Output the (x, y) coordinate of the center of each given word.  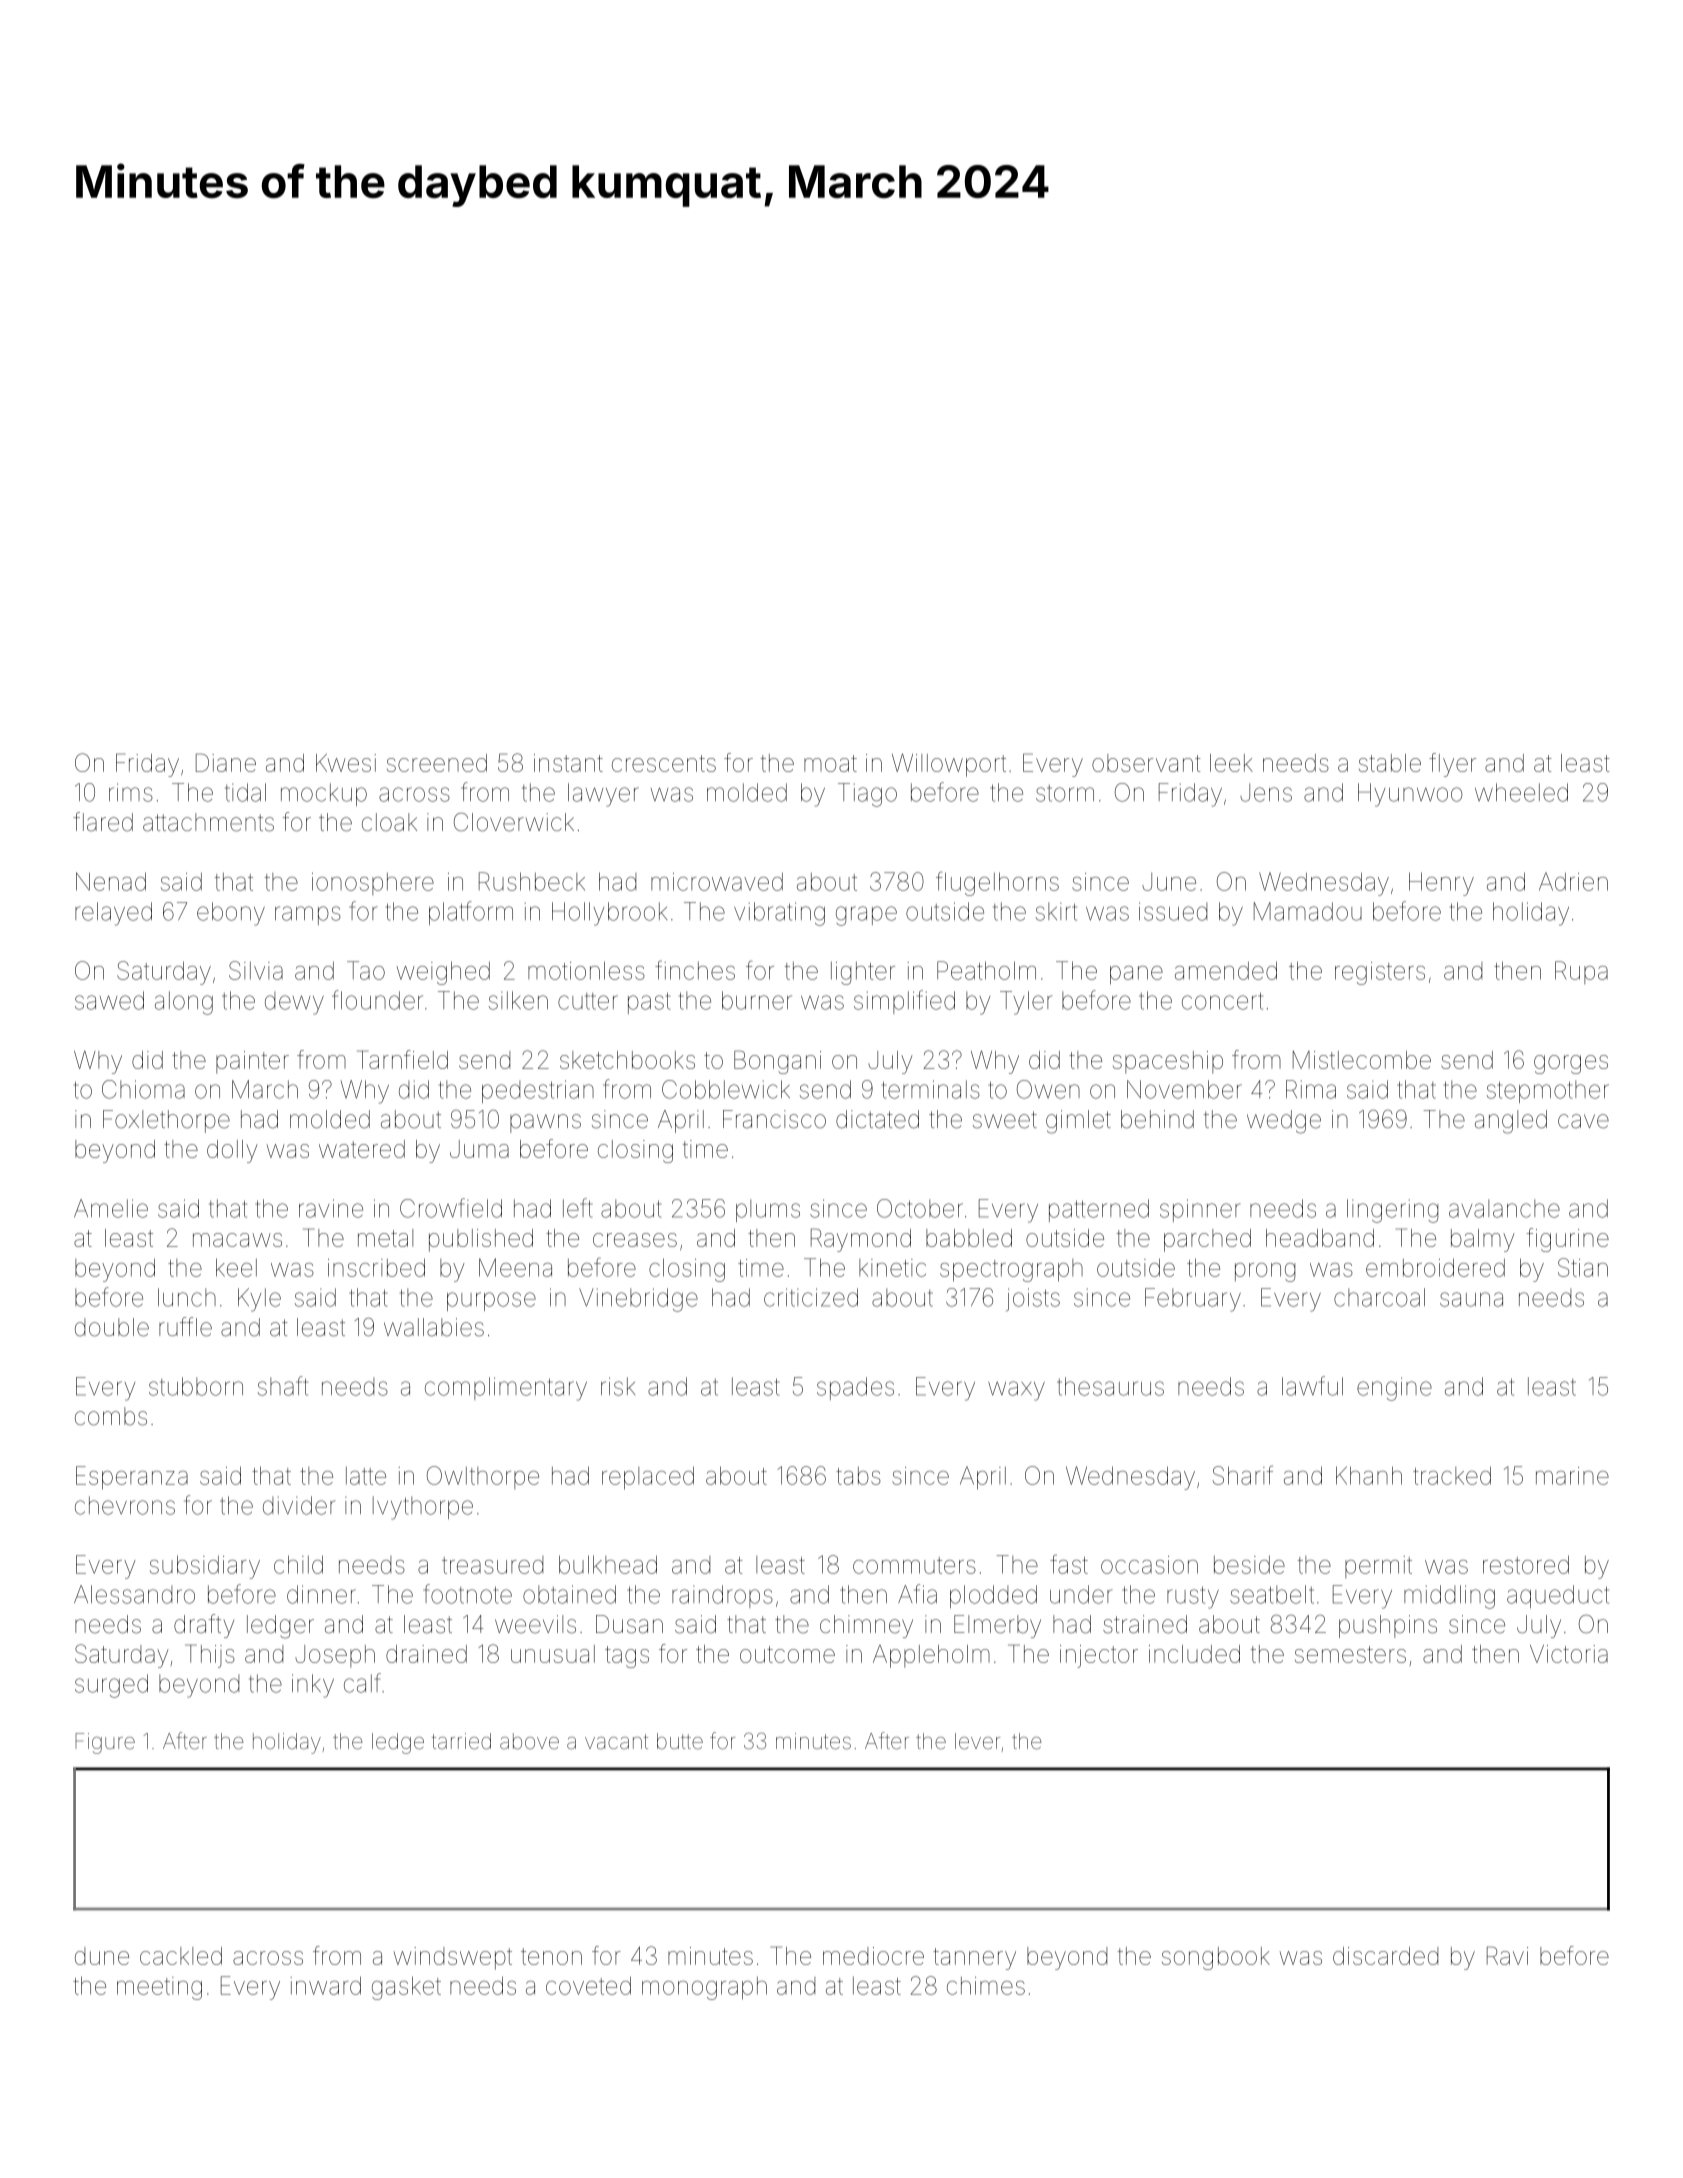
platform (471, 913)
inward (325, 1985)
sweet (1005, 1120)
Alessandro (134, 1594)
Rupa (1581, 972)
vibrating (779, 914)
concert (1222, 1001)
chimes (986, 1986)
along (184, 1003)
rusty (1193, 1597)
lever (977, 1741)
